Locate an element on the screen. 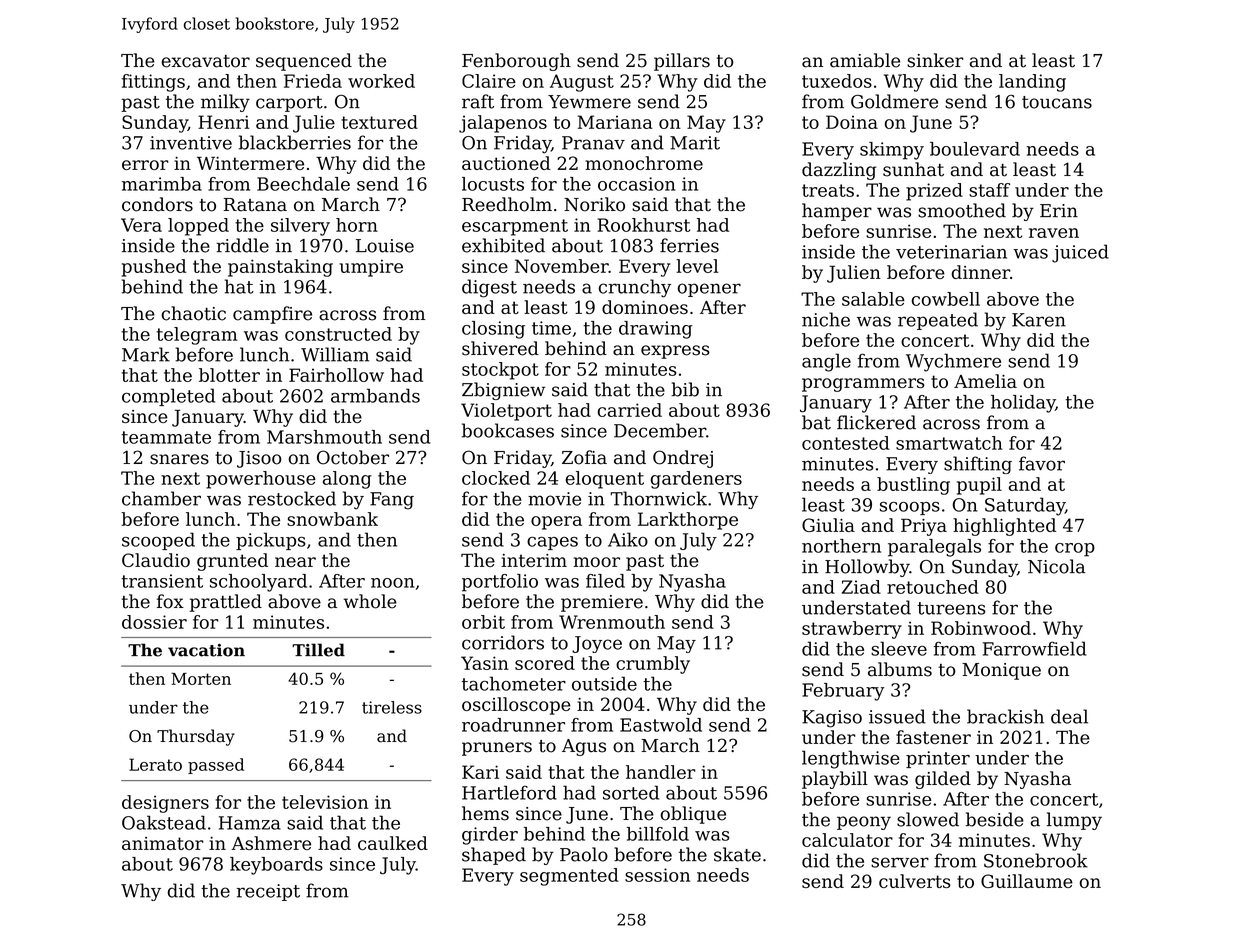 The height and width of the screenshot is (952, 1233). raven is located at coordinates (1054, 233).
